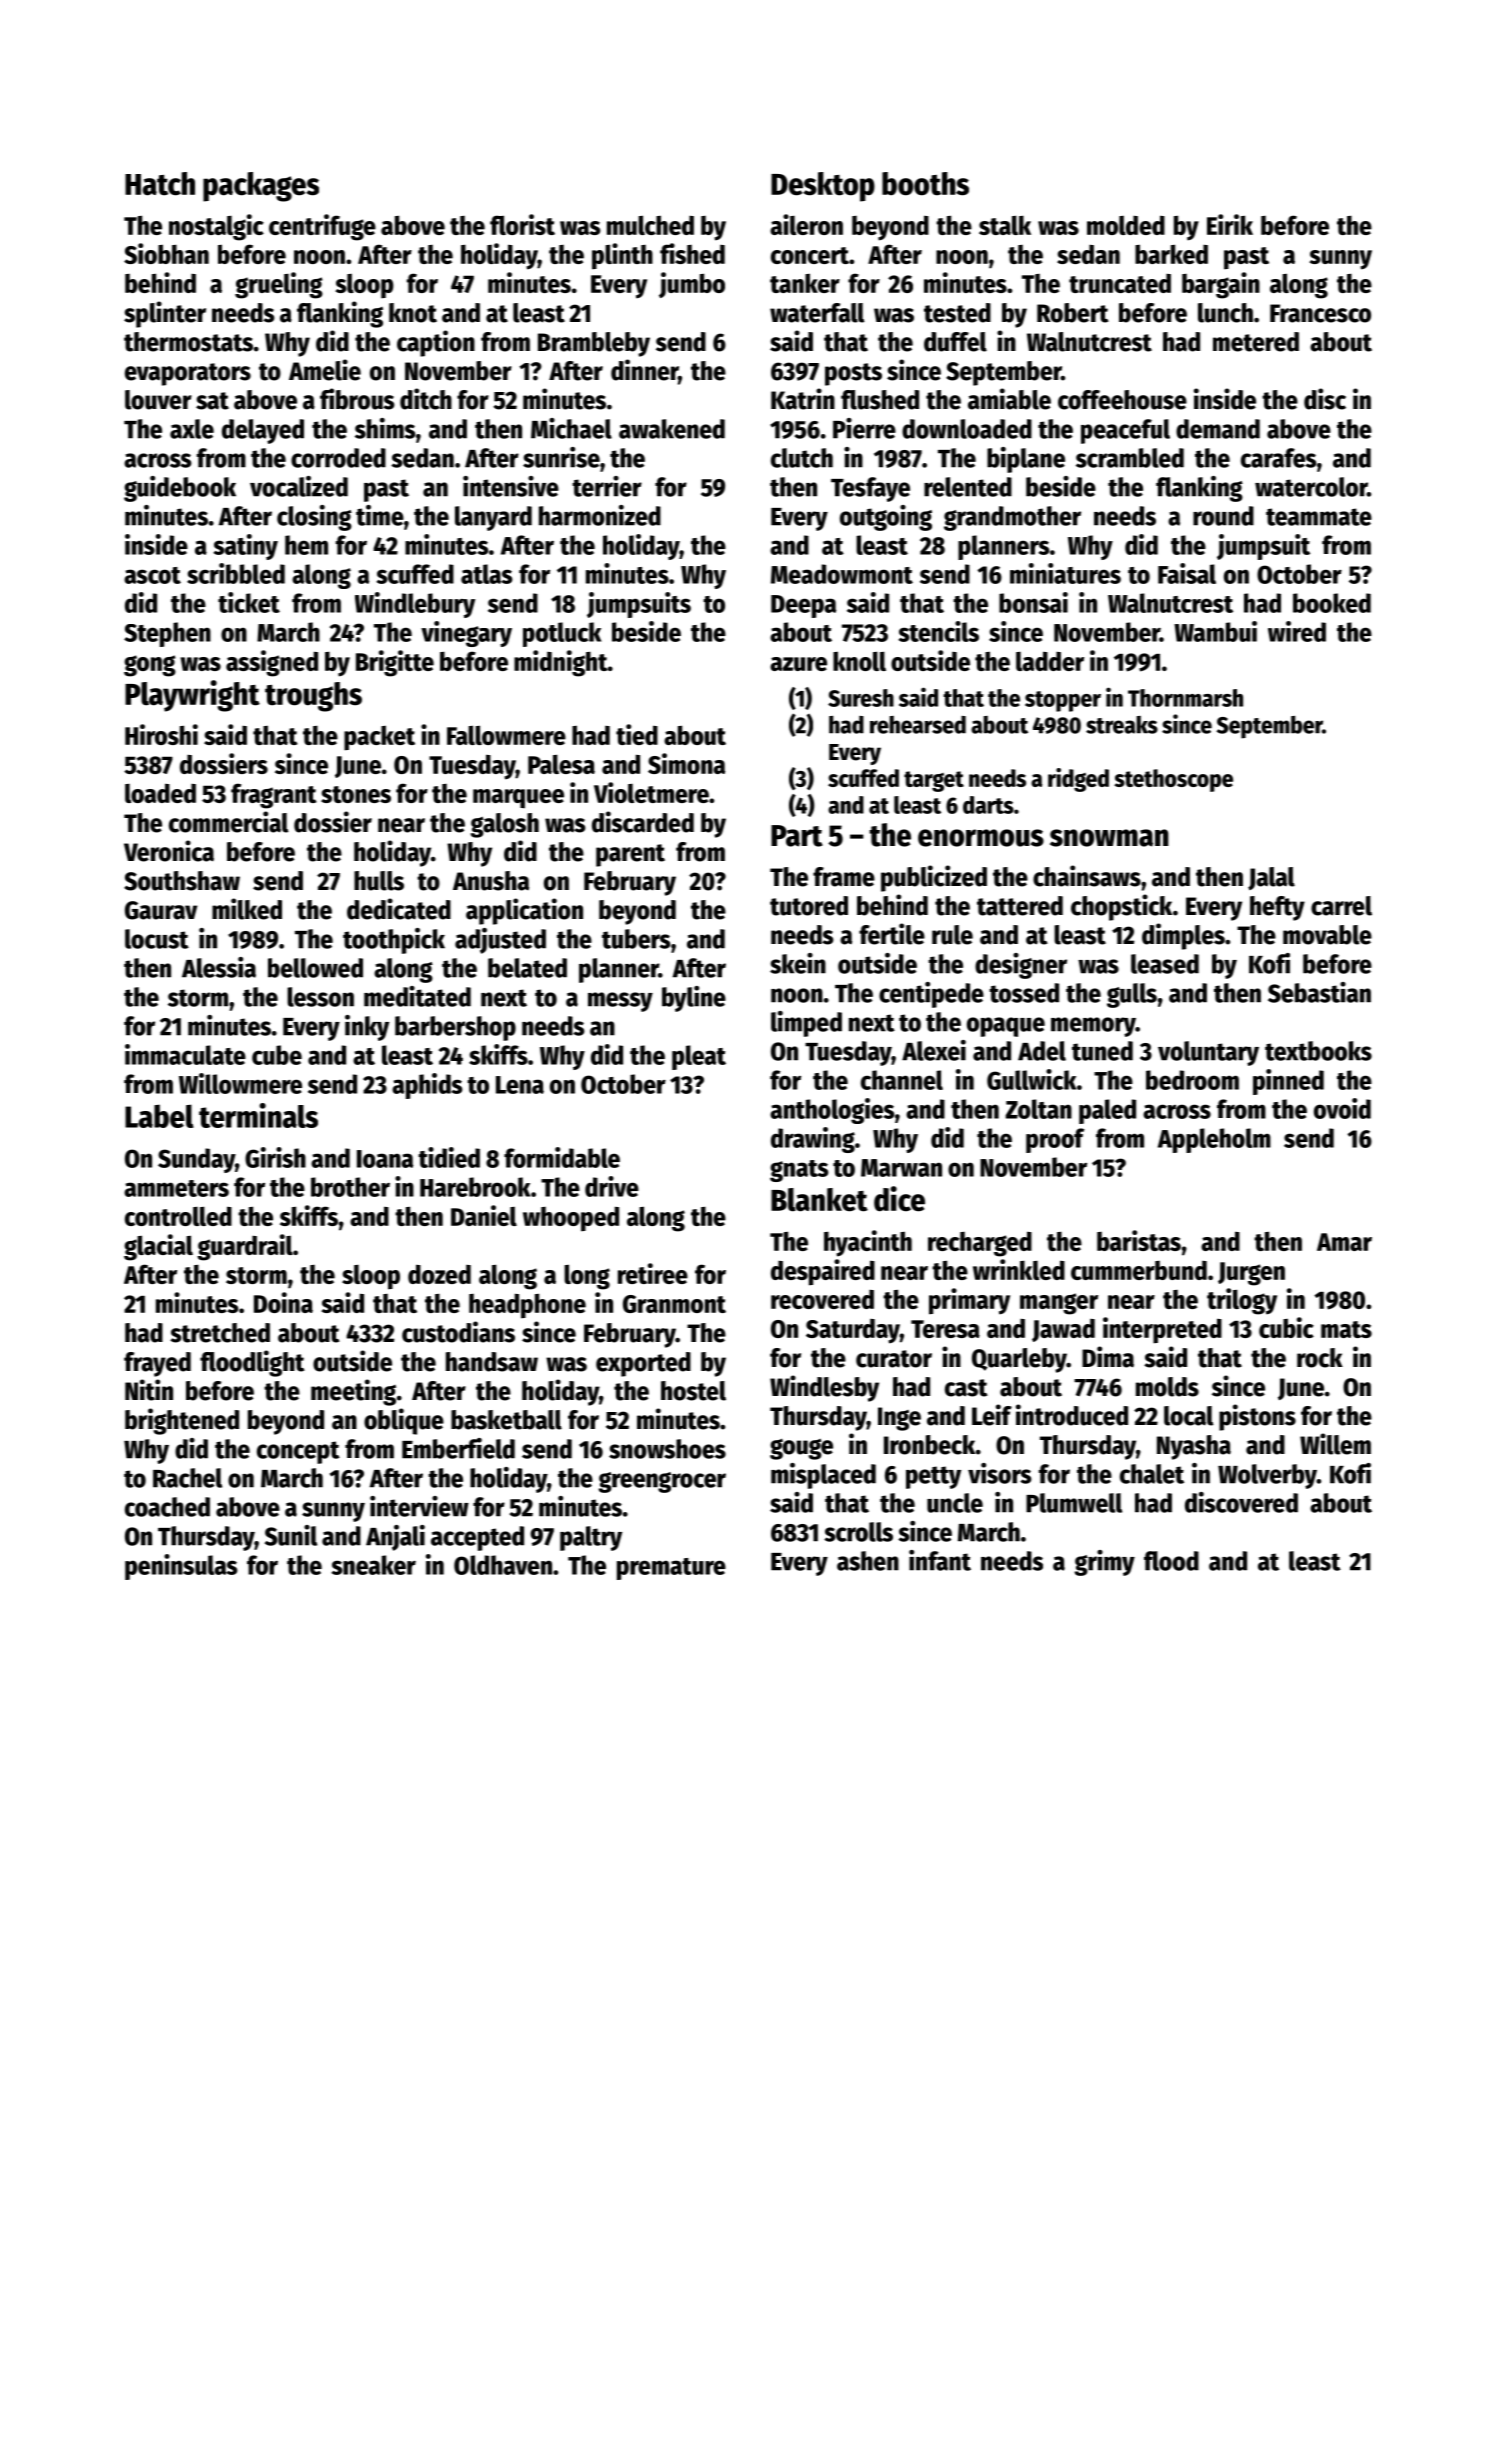 The height and width of the screenshot is (2464, 1496). I want to click on grimy, so click(1104, 1563).
